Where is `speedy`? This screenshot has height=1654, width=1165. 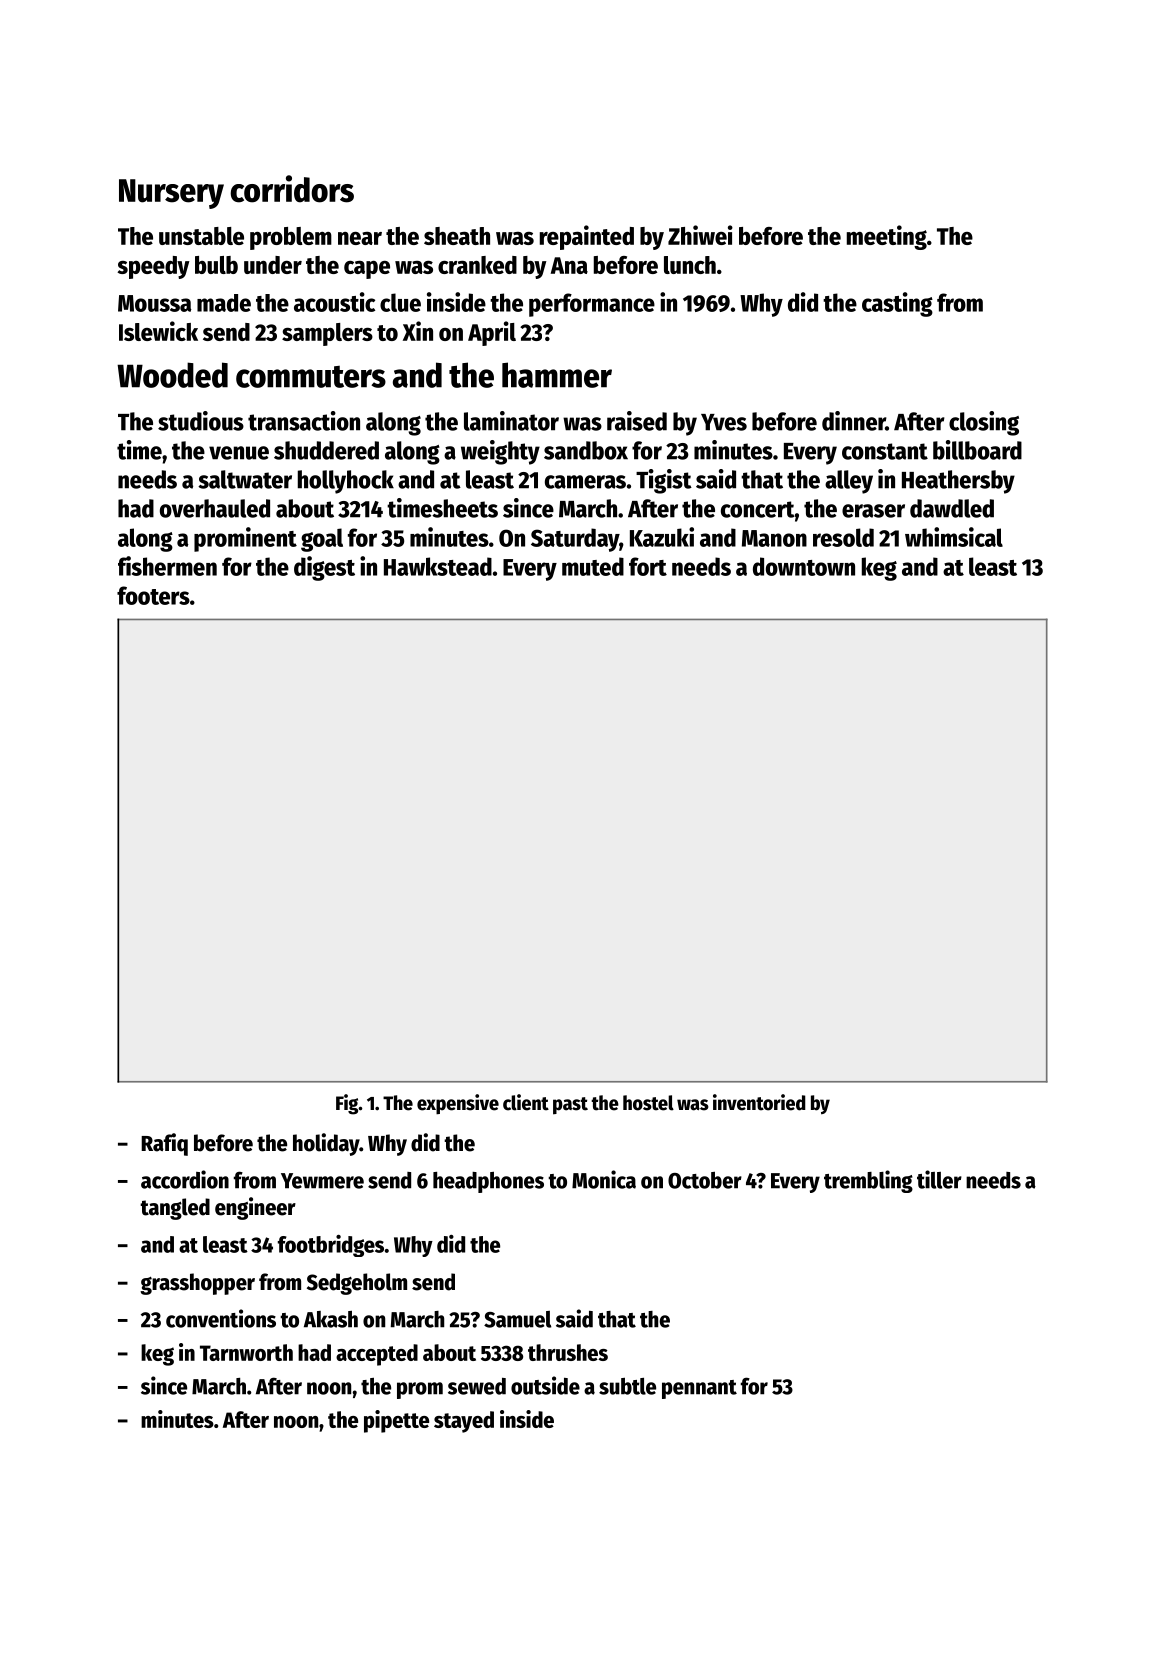
speedy is located at coordinates (153, 267).
